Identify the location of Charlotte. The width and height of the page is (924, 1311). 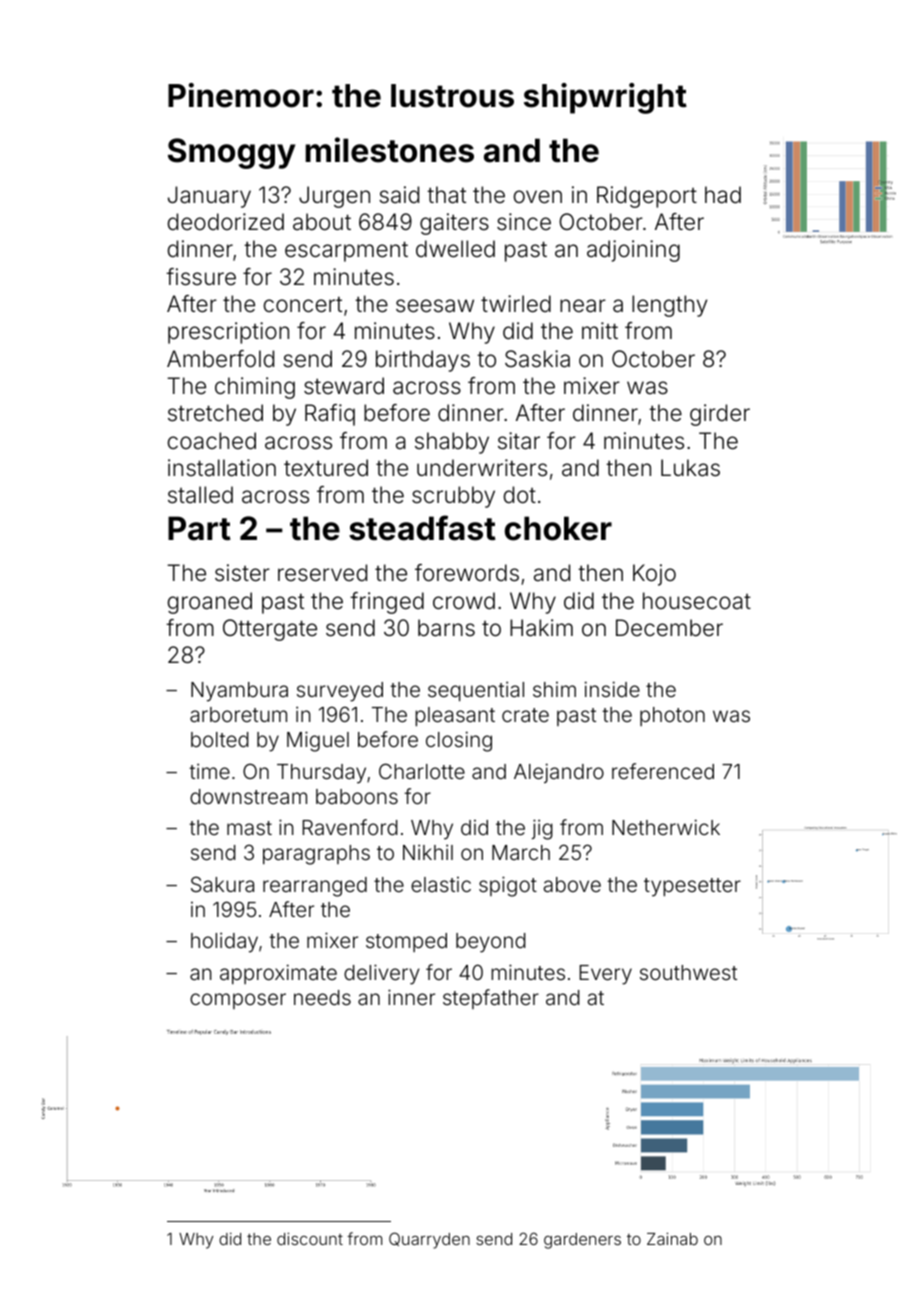
(422, 771).
